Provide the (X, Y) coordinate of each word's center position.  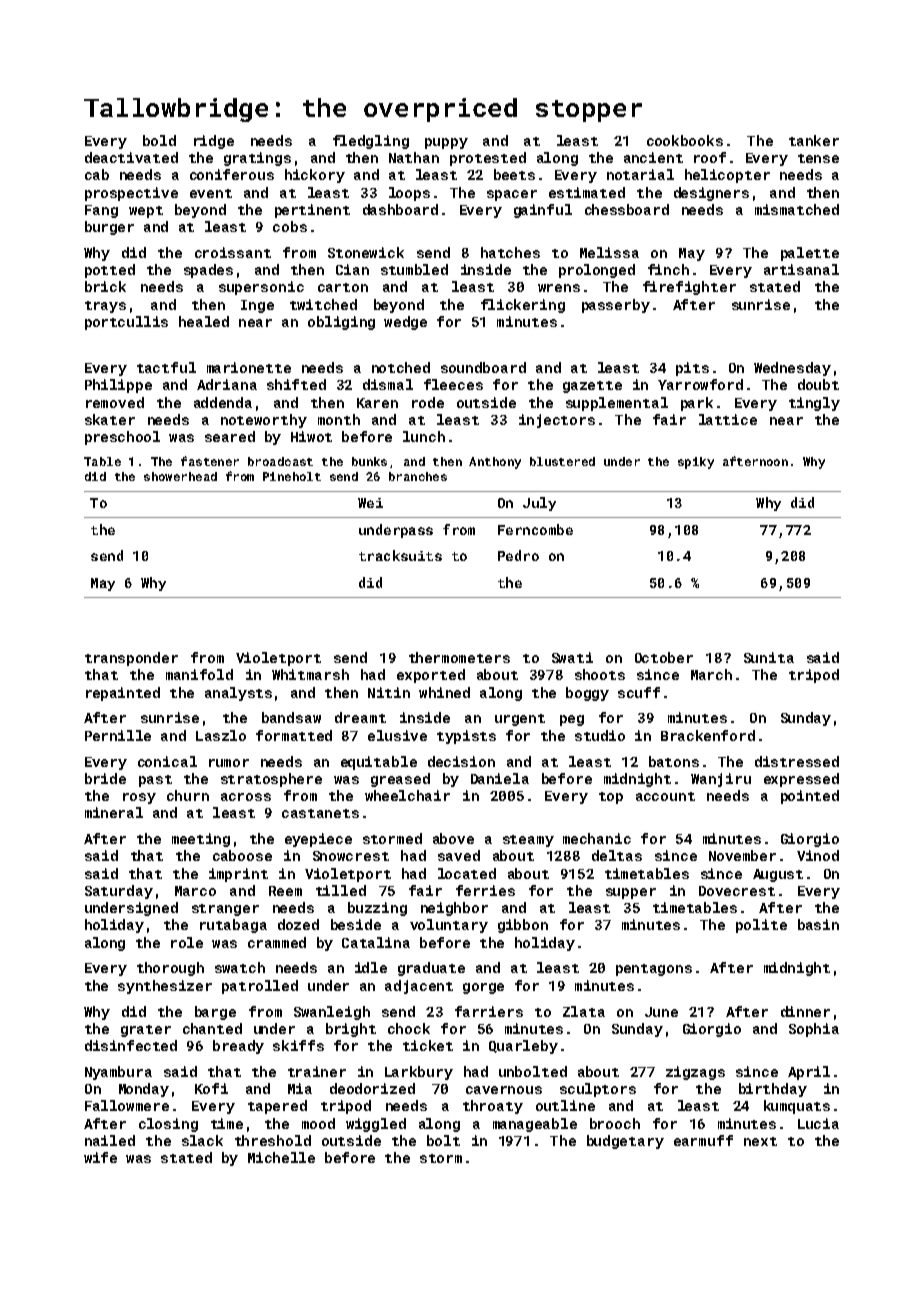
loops (409, 194)
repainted (123, 694)
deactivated (131, 157)
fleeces (453, 384)
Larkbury (419, 1073)
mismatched (797, 209)
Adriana (227, 384)
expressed (801, 780)
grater (146, 1031)
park (697, 404)
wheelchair (407, 795)
